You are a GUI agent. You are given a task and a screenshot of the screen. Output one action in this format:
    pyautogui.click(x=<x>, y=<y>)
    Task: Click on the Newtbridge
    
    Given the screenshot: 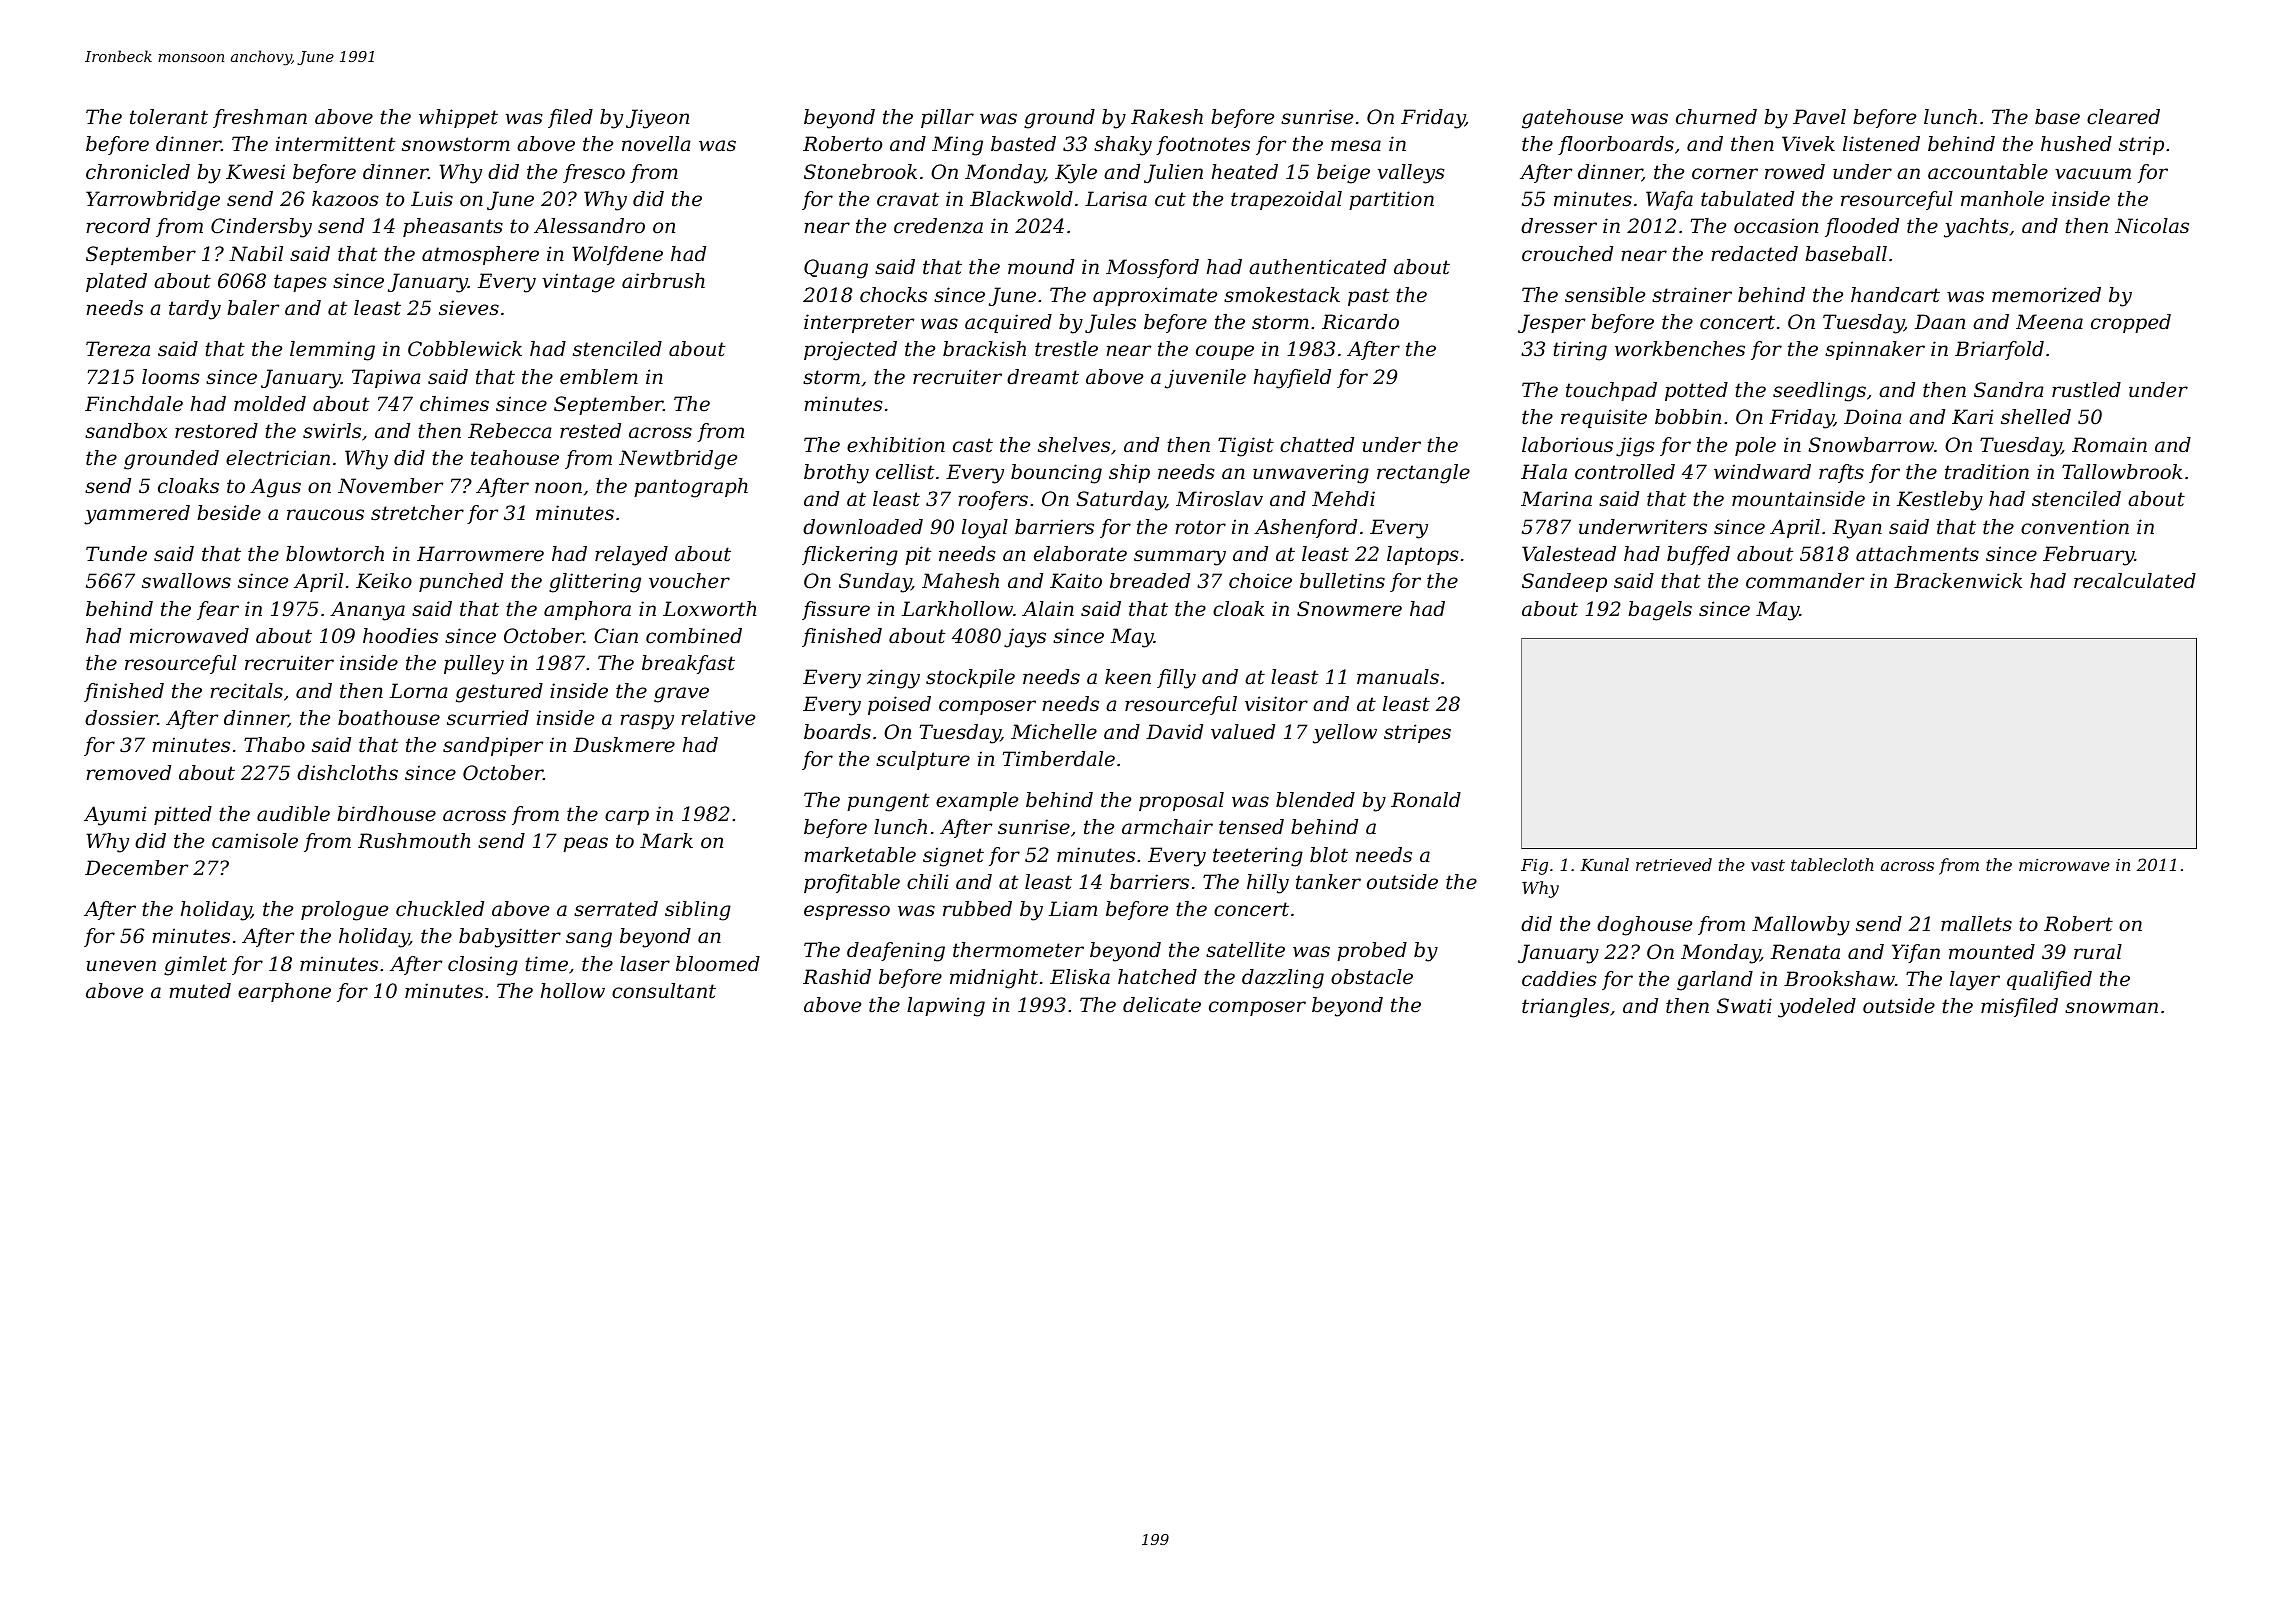 What is the action you would take?
    pyautogui.click(x=678, y=460)
